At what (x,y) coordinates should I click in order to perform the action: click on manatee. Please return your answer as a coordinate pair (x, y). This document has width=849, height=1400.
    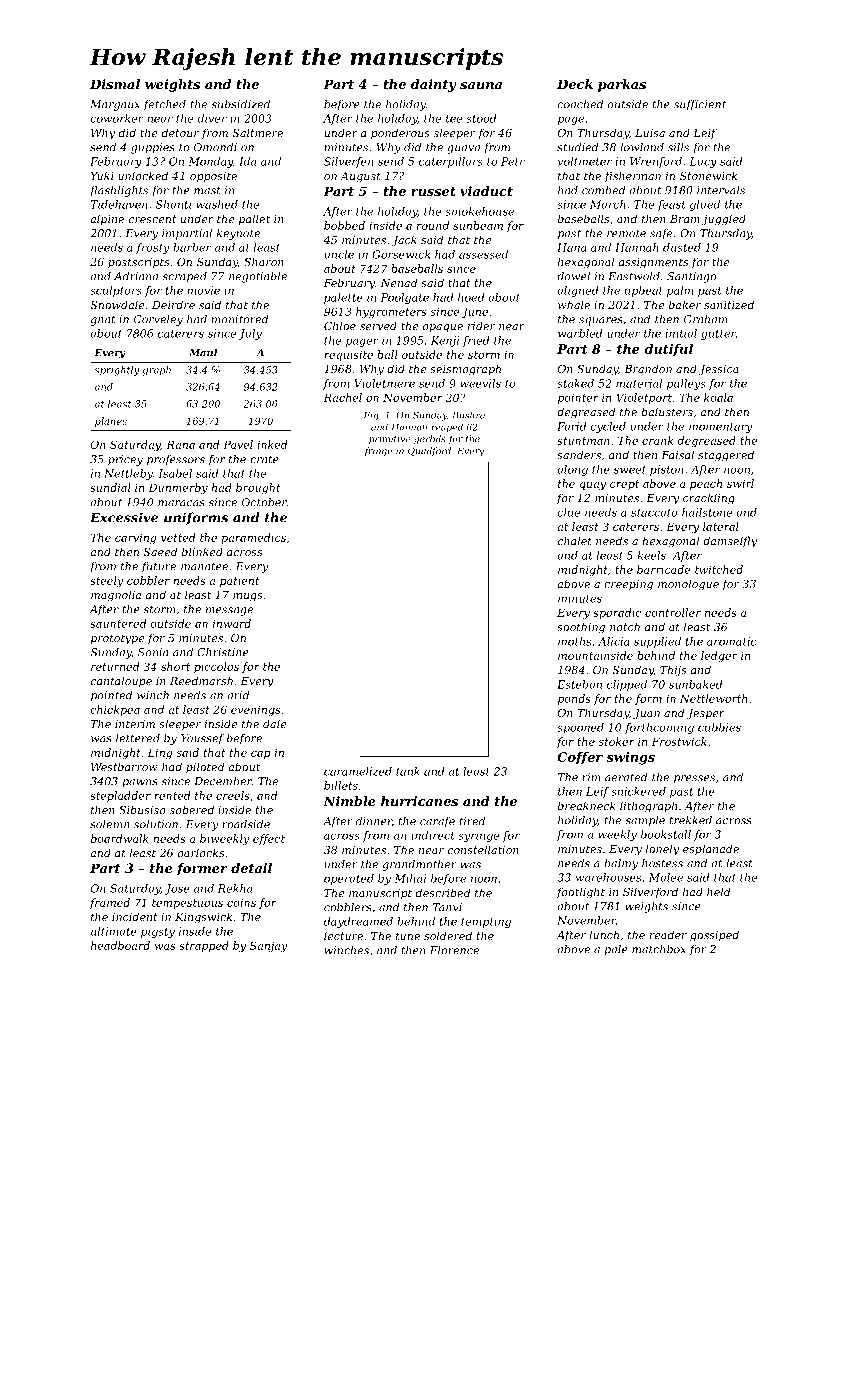
    Looking at the image, I should click on (204, 566).
